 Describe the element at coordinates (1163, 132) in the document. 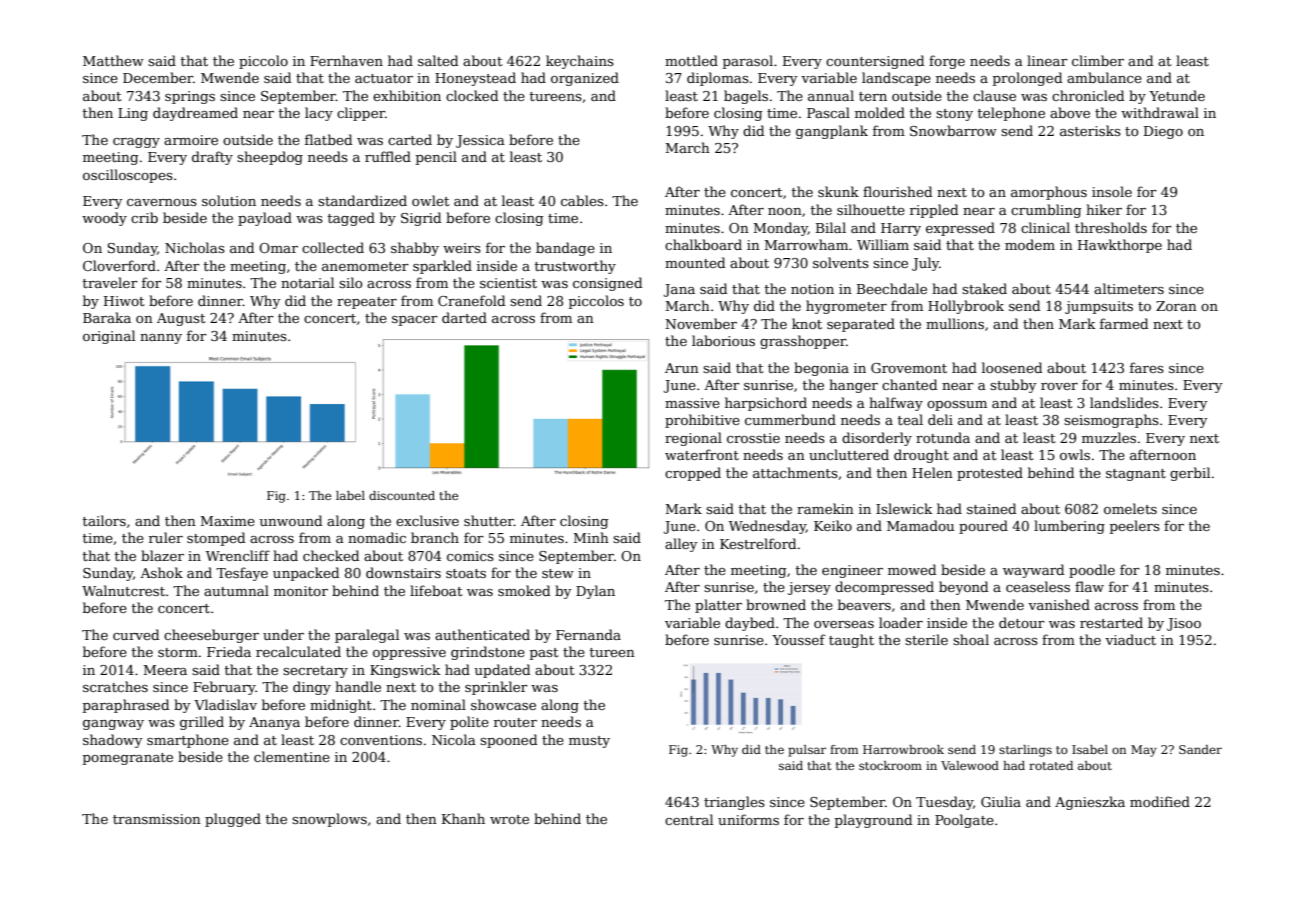

I see `Diego` at that location.
